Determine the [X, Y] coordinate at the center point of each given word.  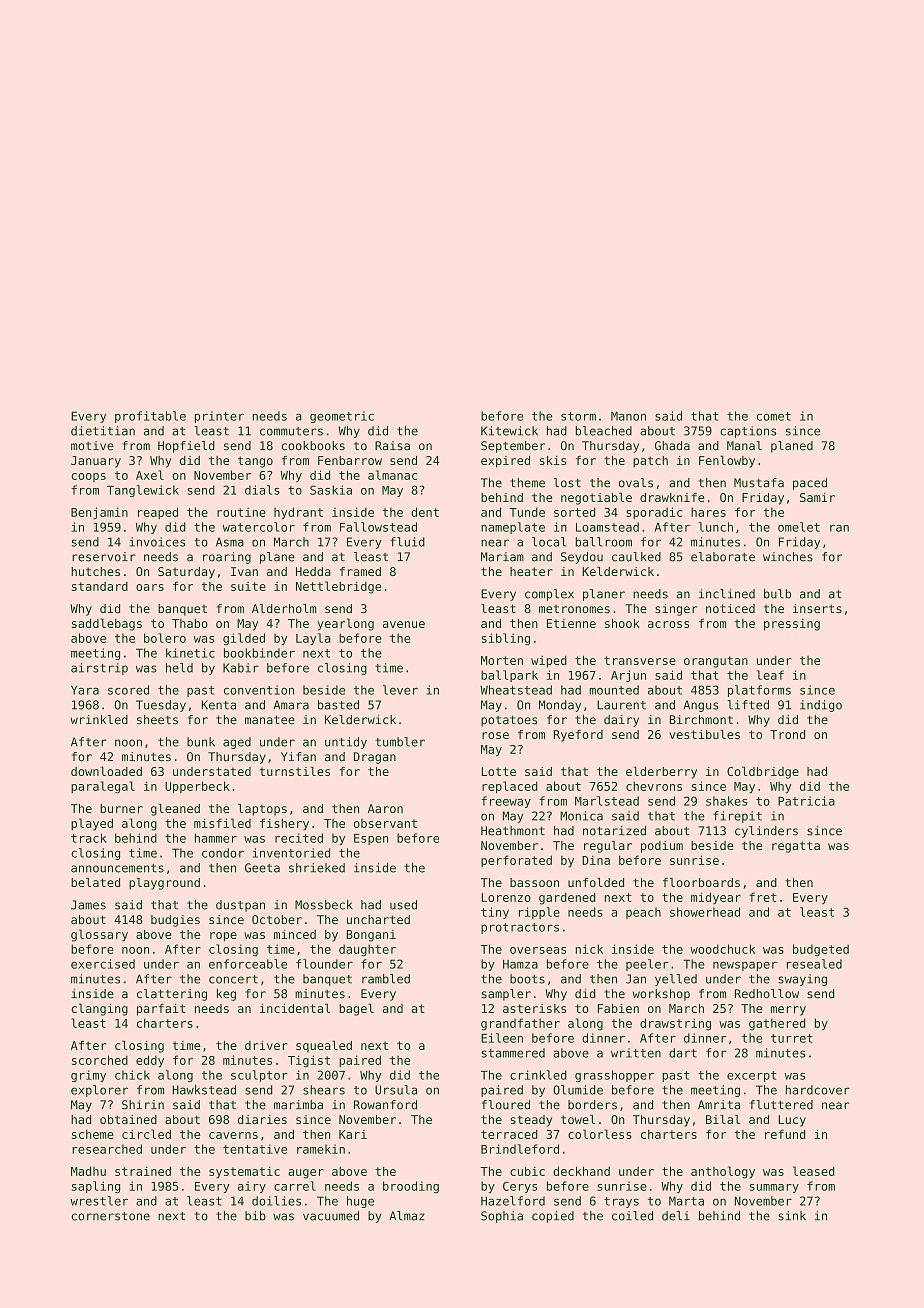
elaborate [723, 557]
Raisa [392, 446]
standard [100, 586]
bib [255, 1216]
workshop [661, 995]
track [88, 838]
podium [662, 847]
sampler [506, 995]
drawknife [672, 497]
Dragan [375, 758]
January [96, 462]
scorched [100, 1060]
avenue [404, 624]
